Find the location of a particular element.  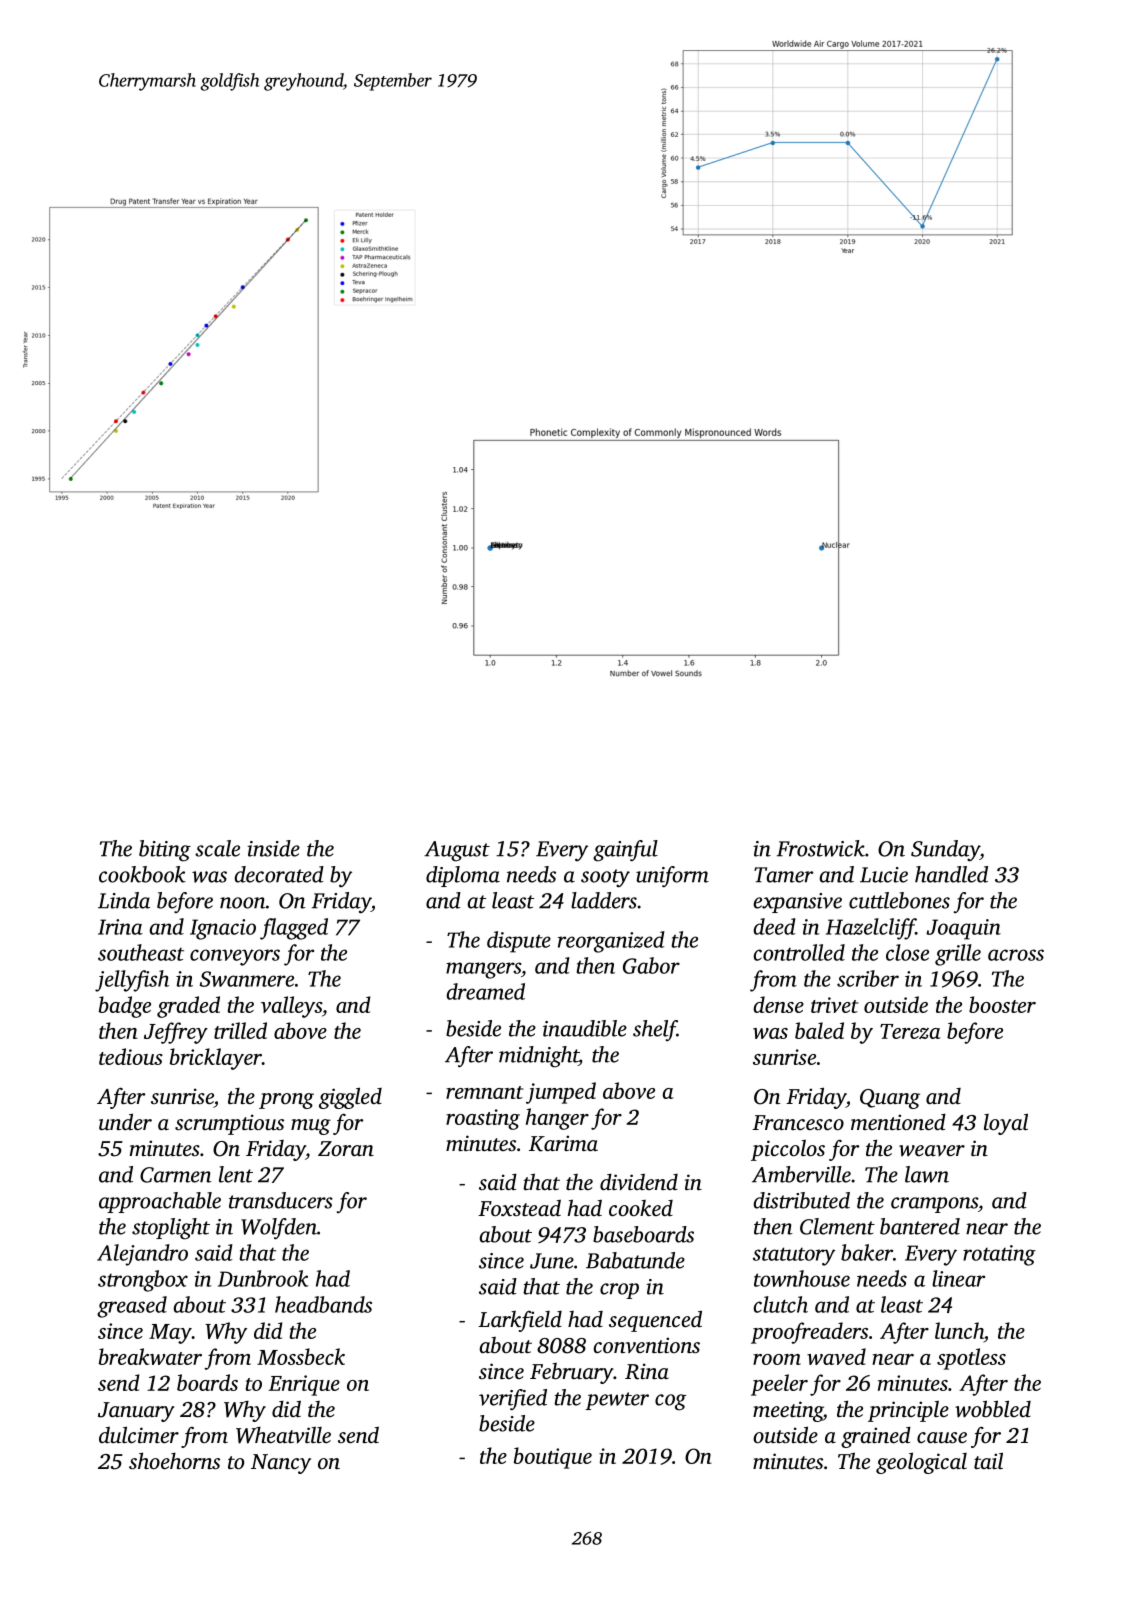

handled is located at coordinates (951, 874).
